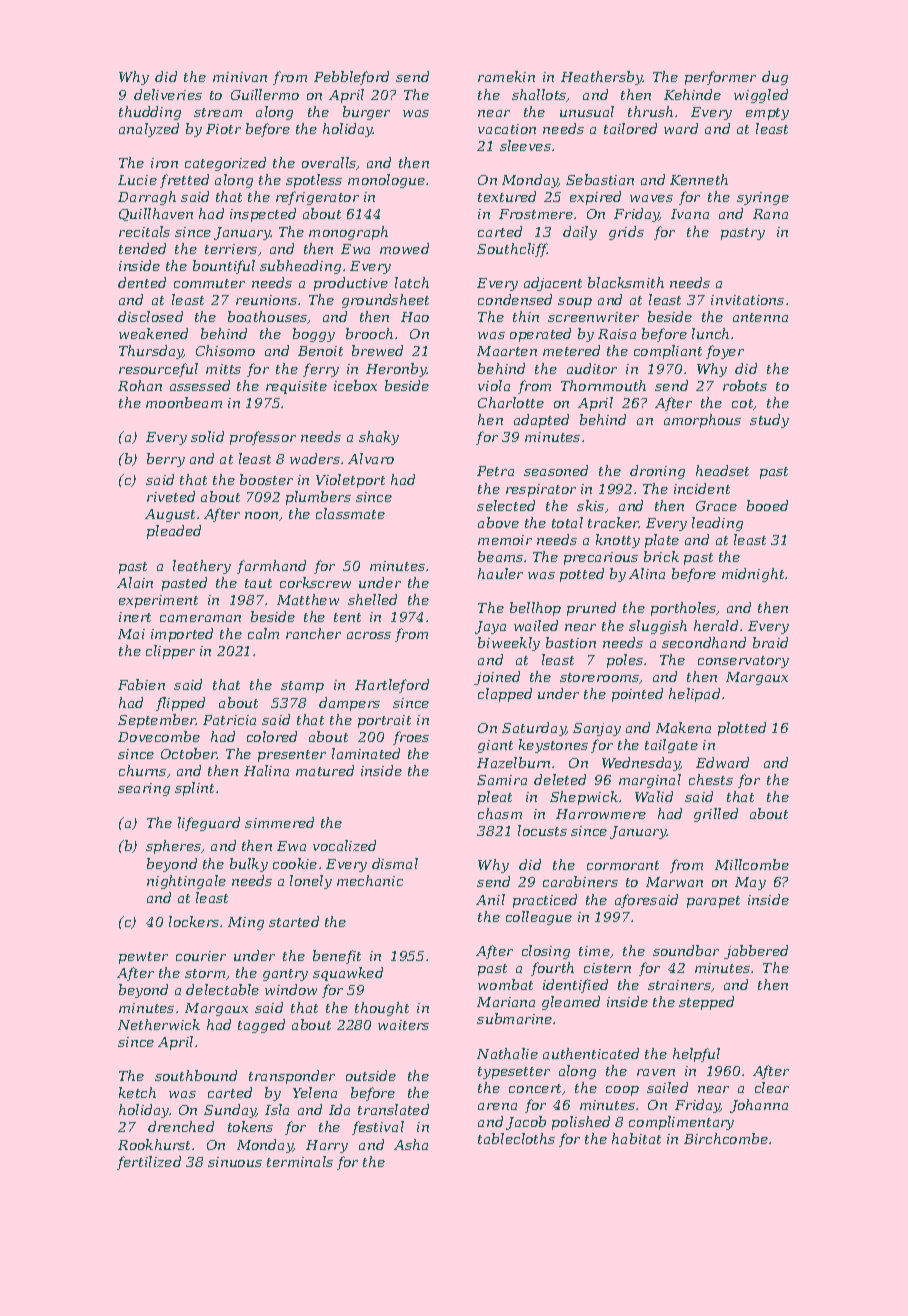  I want to click on simmered, so click(279, 822).
